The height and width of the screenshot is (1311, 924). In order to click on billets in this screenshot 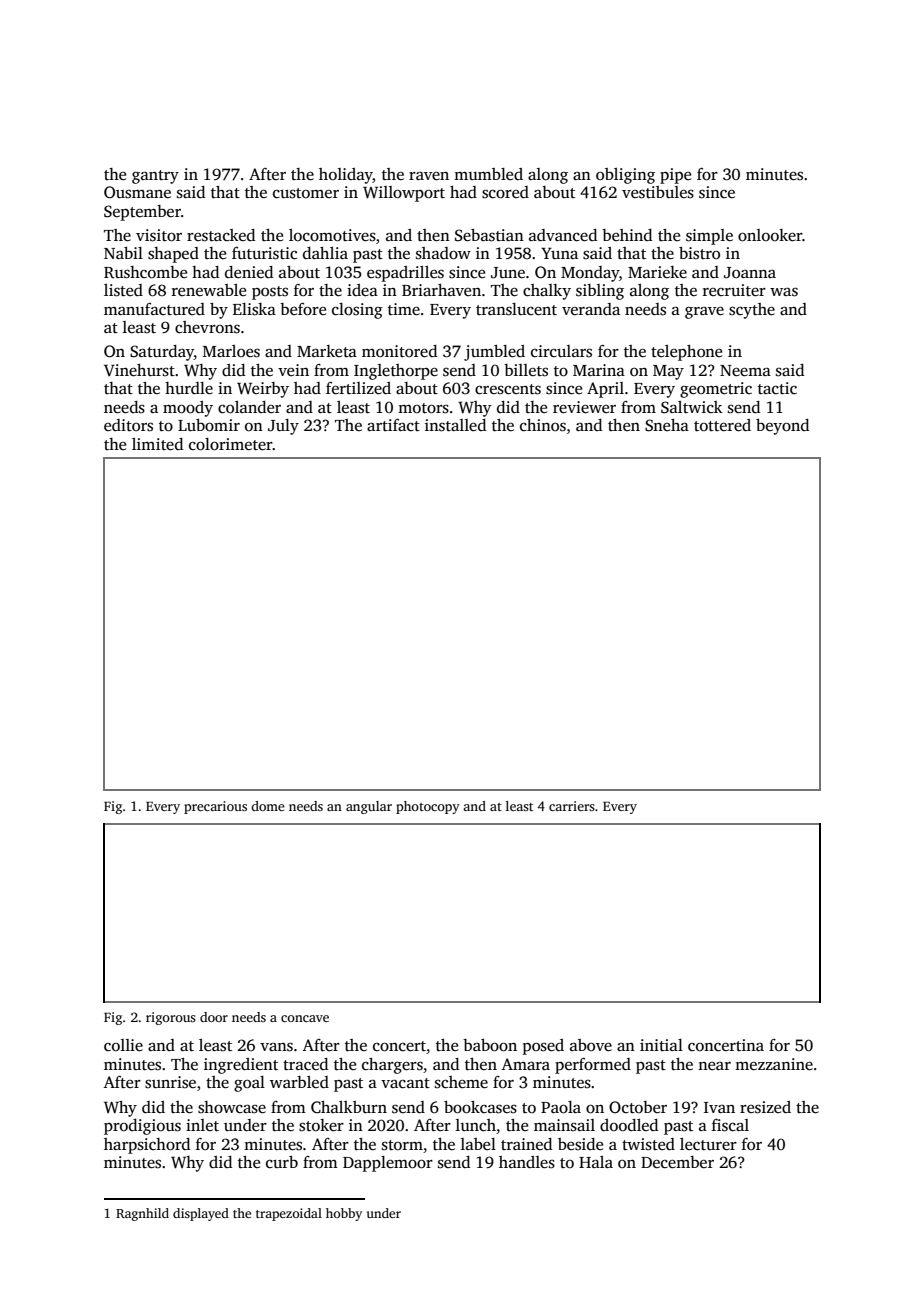, I will do `click(526, 370)`.
